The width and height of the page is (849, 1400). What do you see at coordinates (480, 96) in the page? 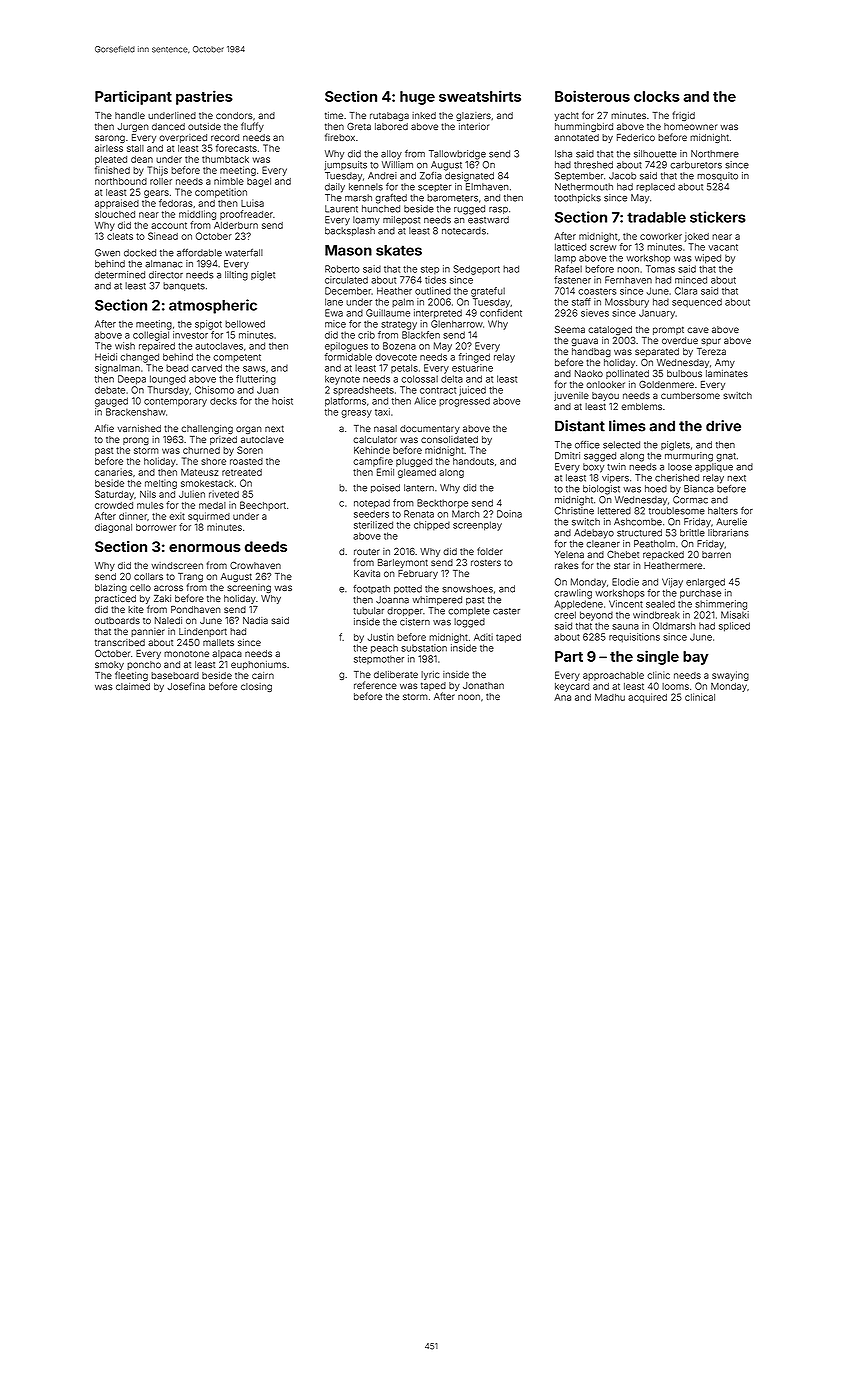
I see `sweatshirts` at bounding box center [480, 96].
